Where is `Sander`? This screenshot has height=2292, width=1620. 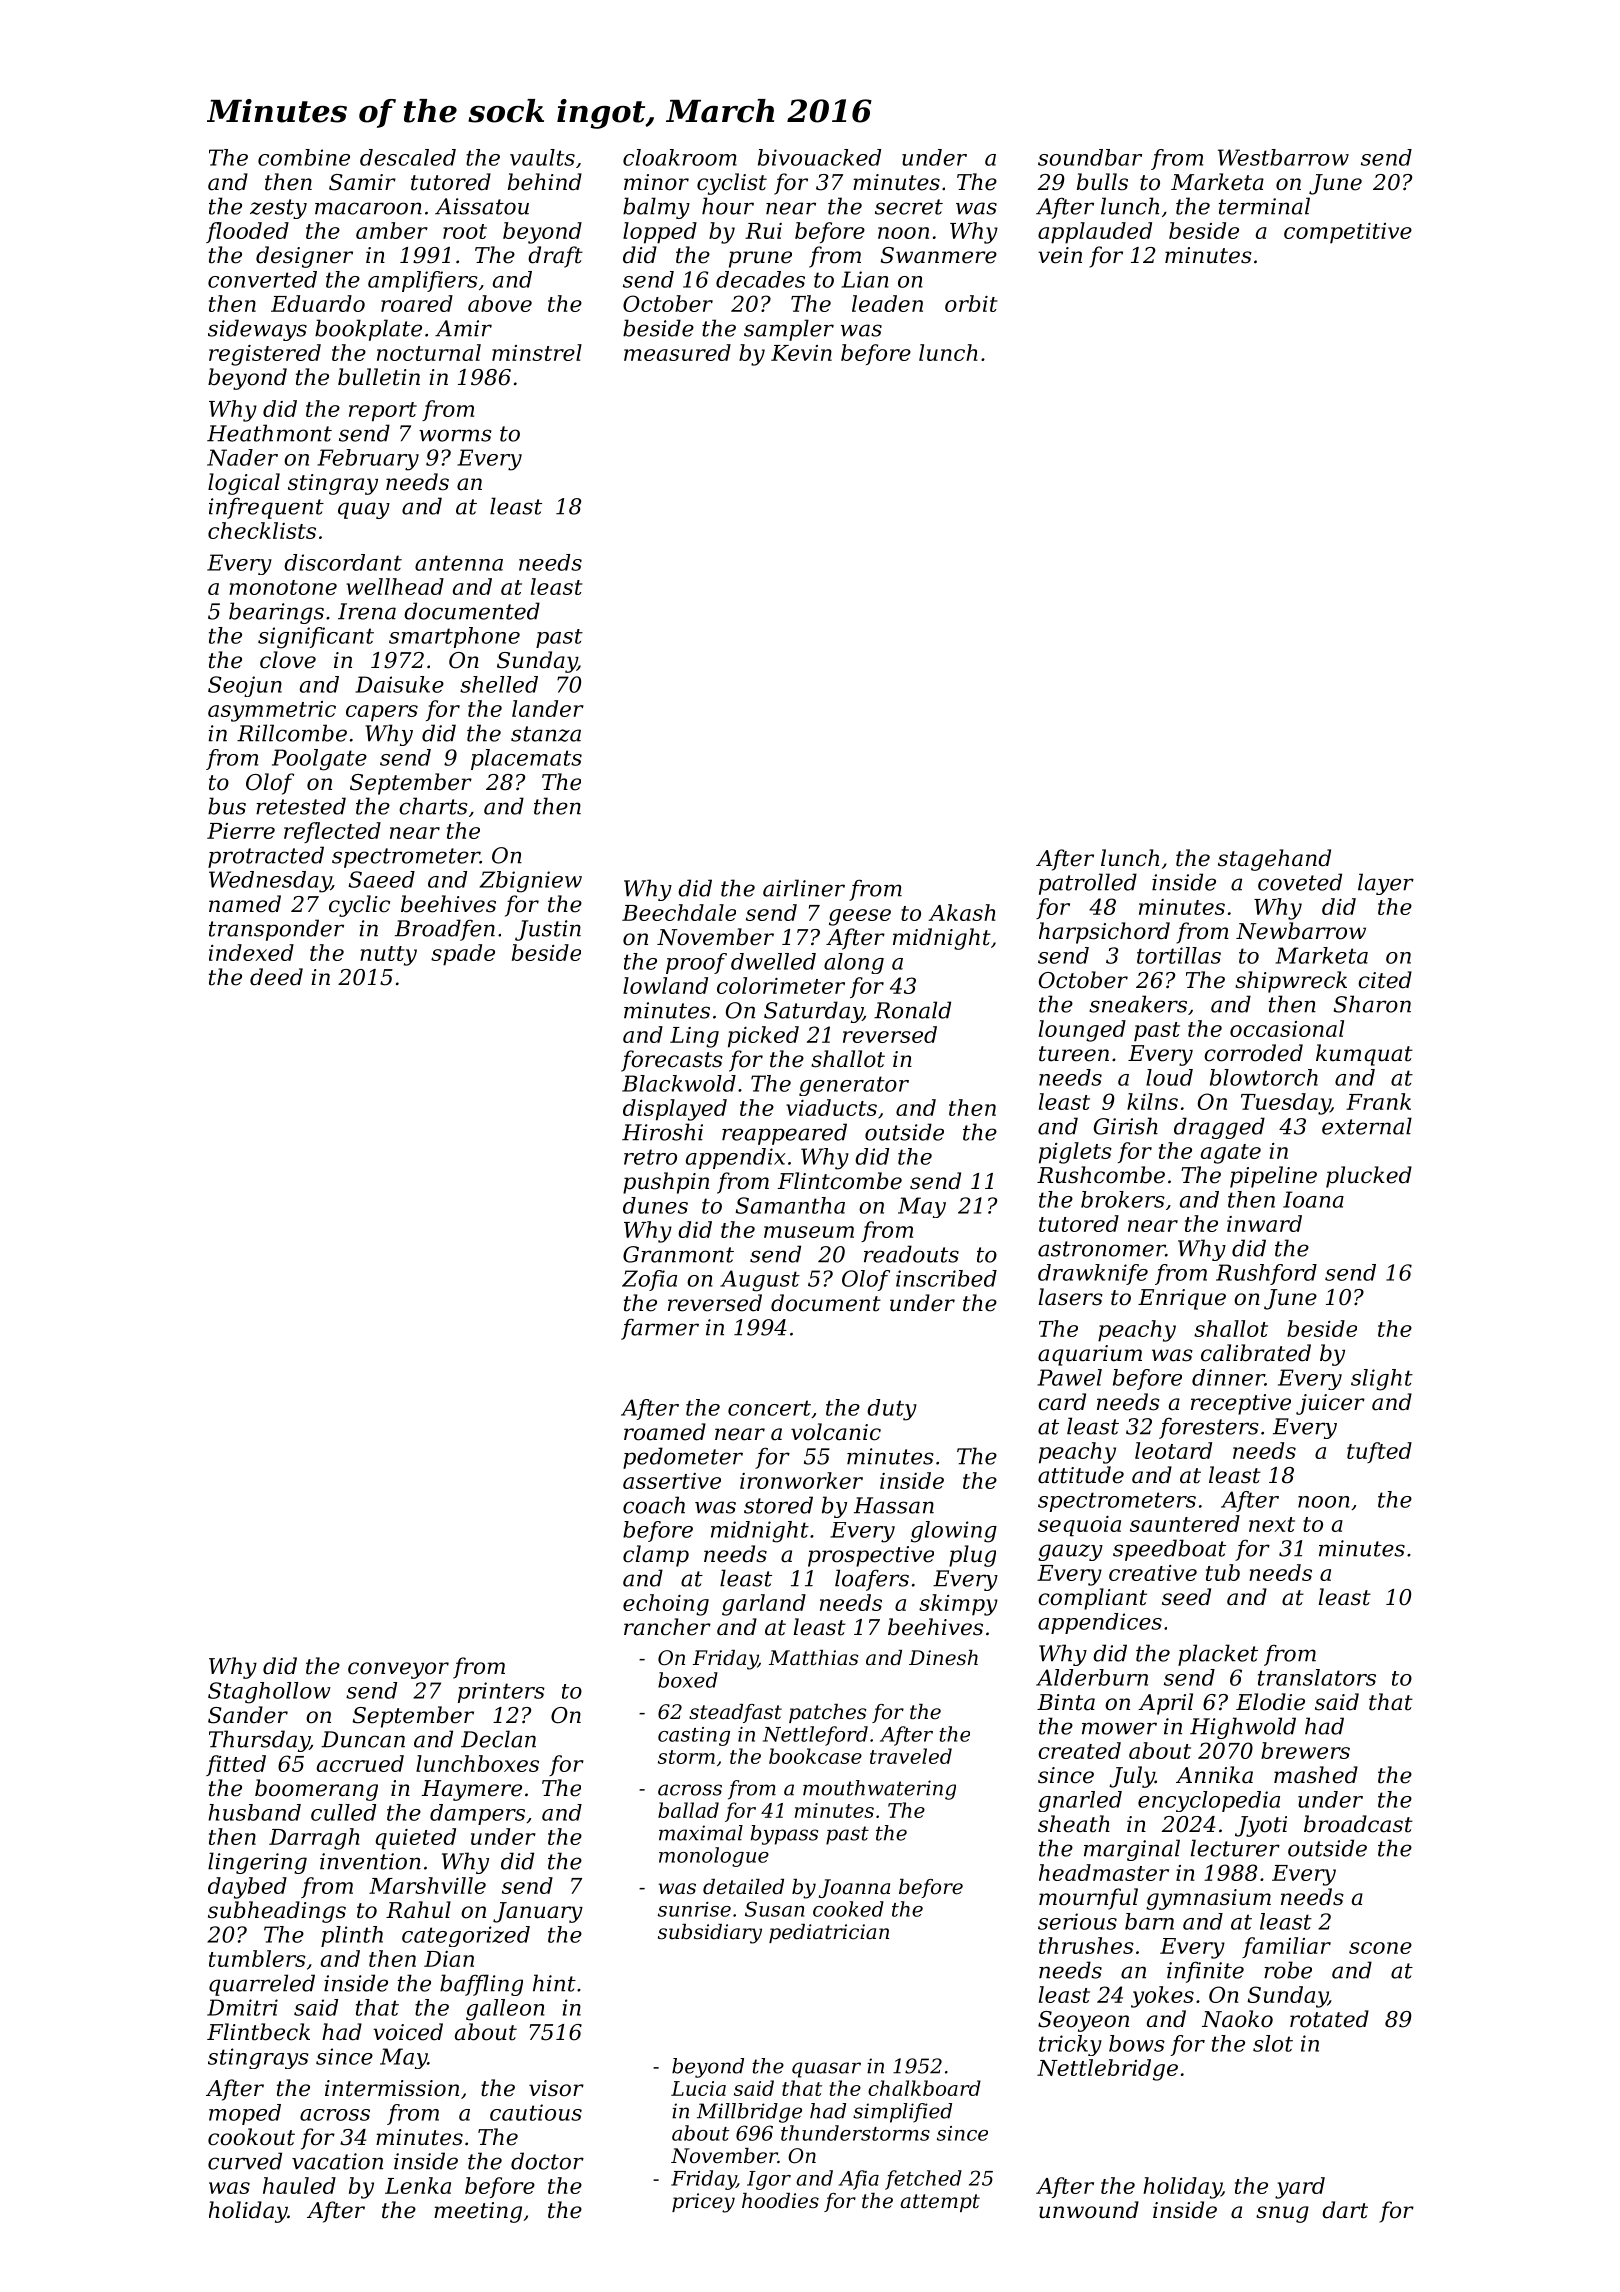 Sander is located at coordinates (248, 1715).
